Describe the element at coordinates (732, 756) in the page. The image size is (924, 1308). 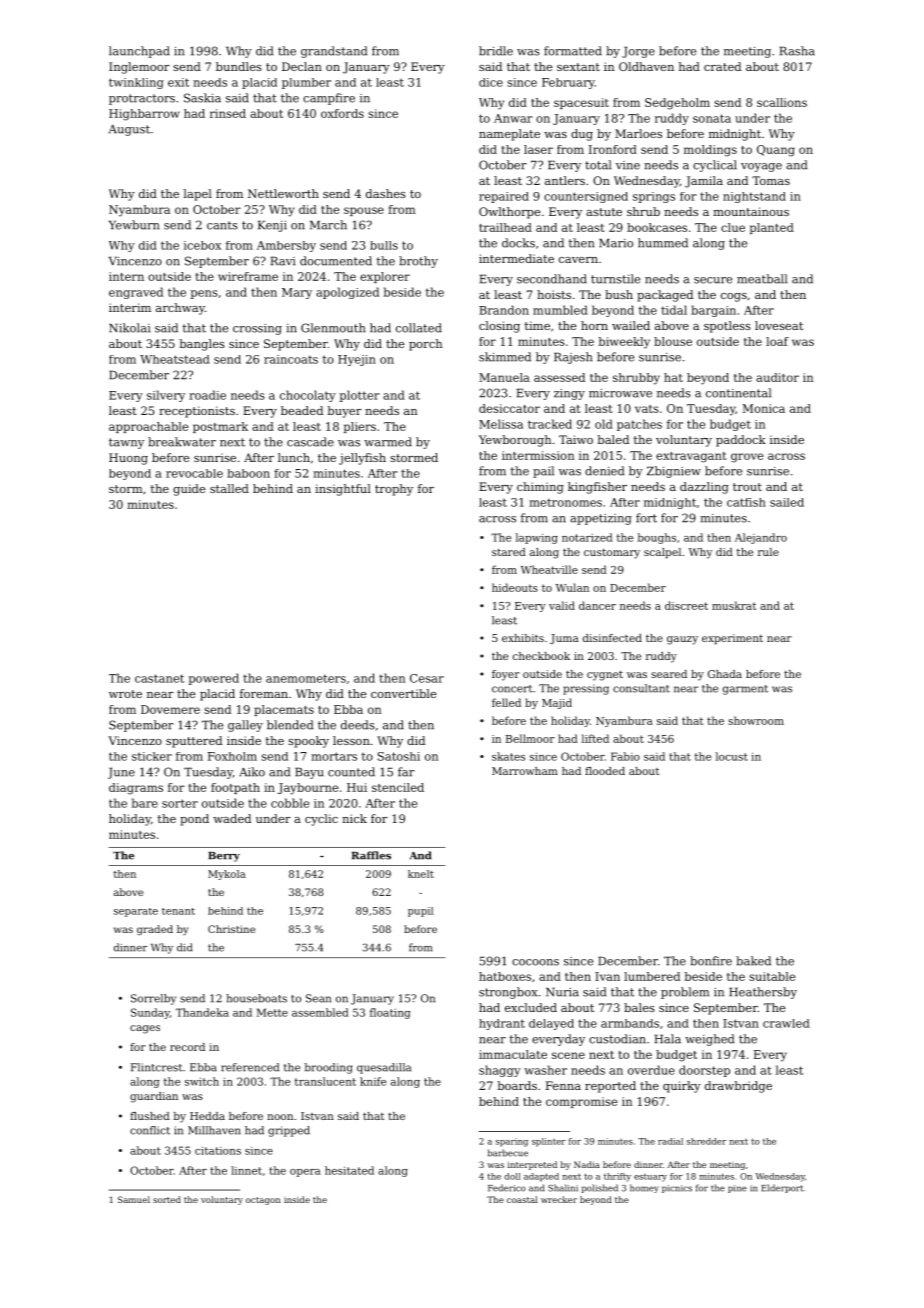
I see `locust` at that location.
